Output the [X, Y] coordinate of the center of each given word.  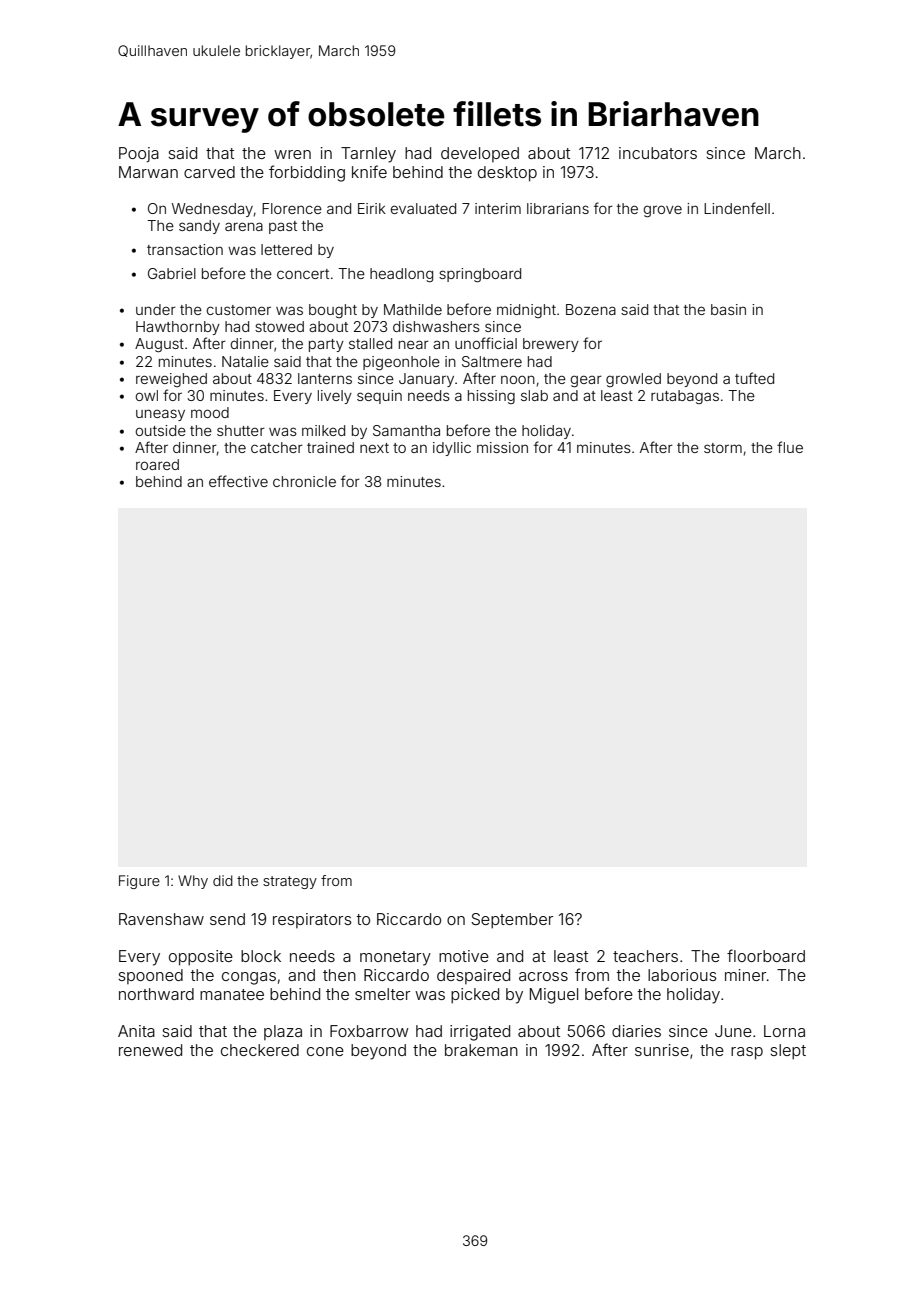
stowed [279, 326]
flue [790, 447]
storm [723, 448]
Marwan [148, 172]
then [339, 975]
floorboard [766, 955]
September [512, 921]
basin [728, 309]
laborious [682, 975]
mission [502, 447]
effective [238, 481]
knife [369, 171]
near [414, 344]
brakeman [481, 1050]
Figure [139, 882]
